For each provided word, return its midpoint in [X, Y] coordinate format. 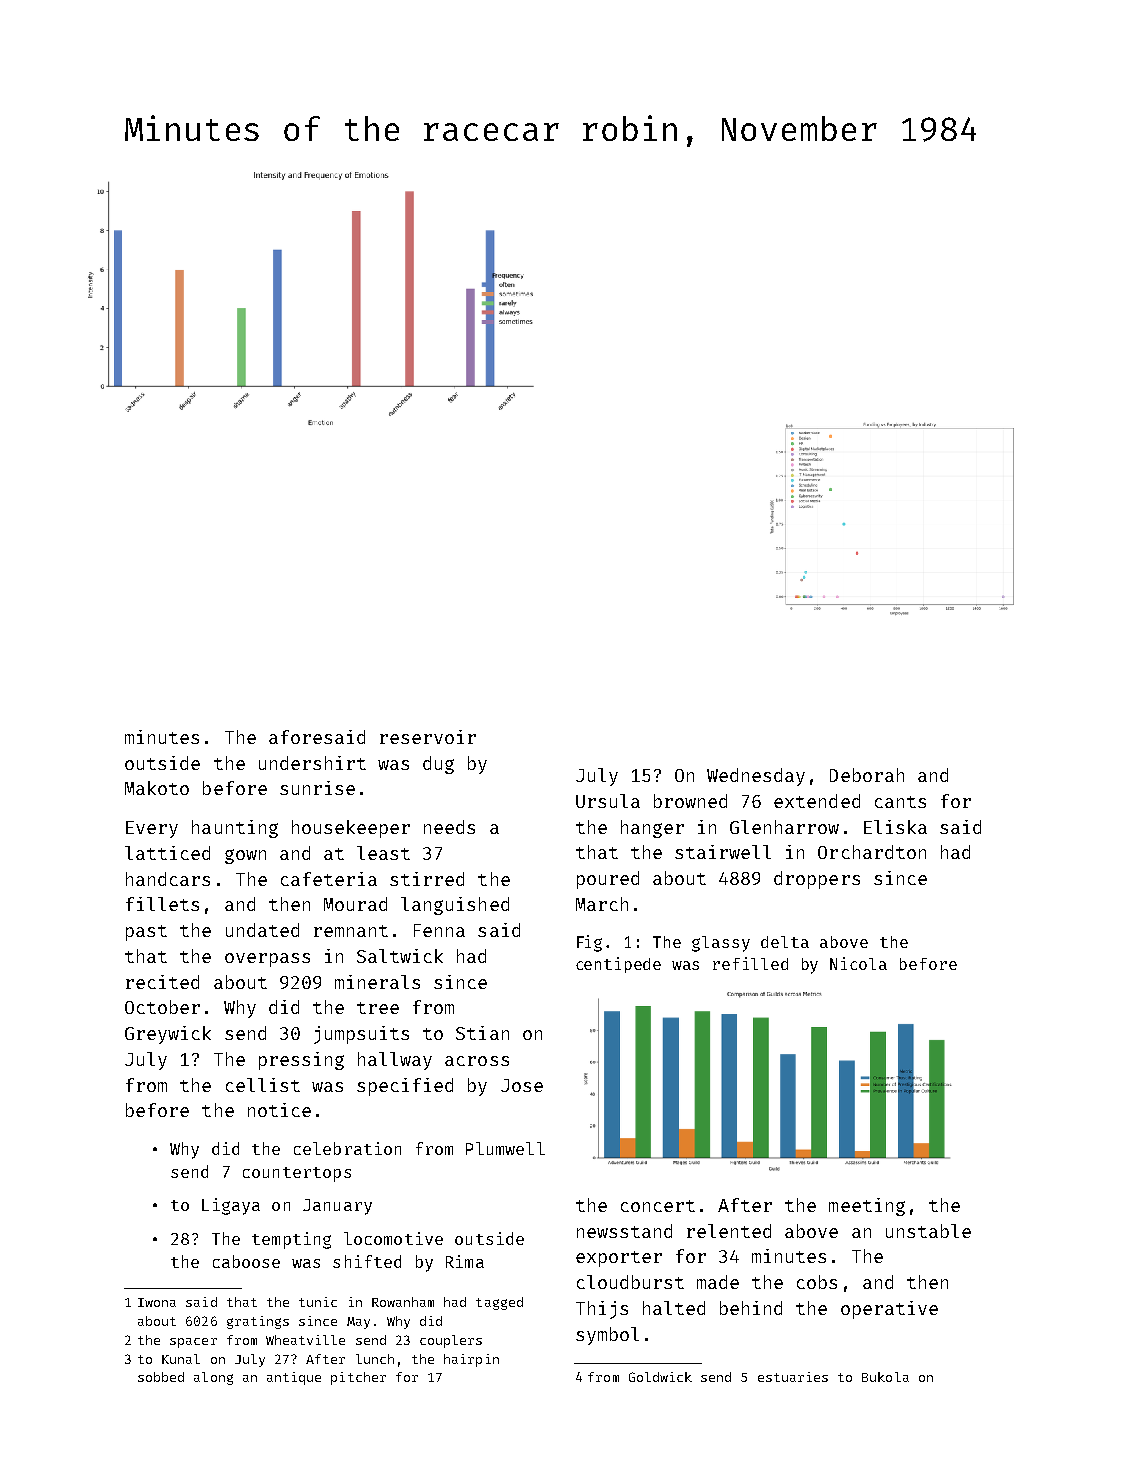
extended [817, 801]
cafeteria [329, 879]
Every [152, 829]
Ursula [608, 801]
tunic [318, 1302]
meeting [867, 1207]
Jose [522, 1085]
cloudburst [630, 1282]
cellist [263, 1085]
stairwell [723, 852]
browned [690, 801]
